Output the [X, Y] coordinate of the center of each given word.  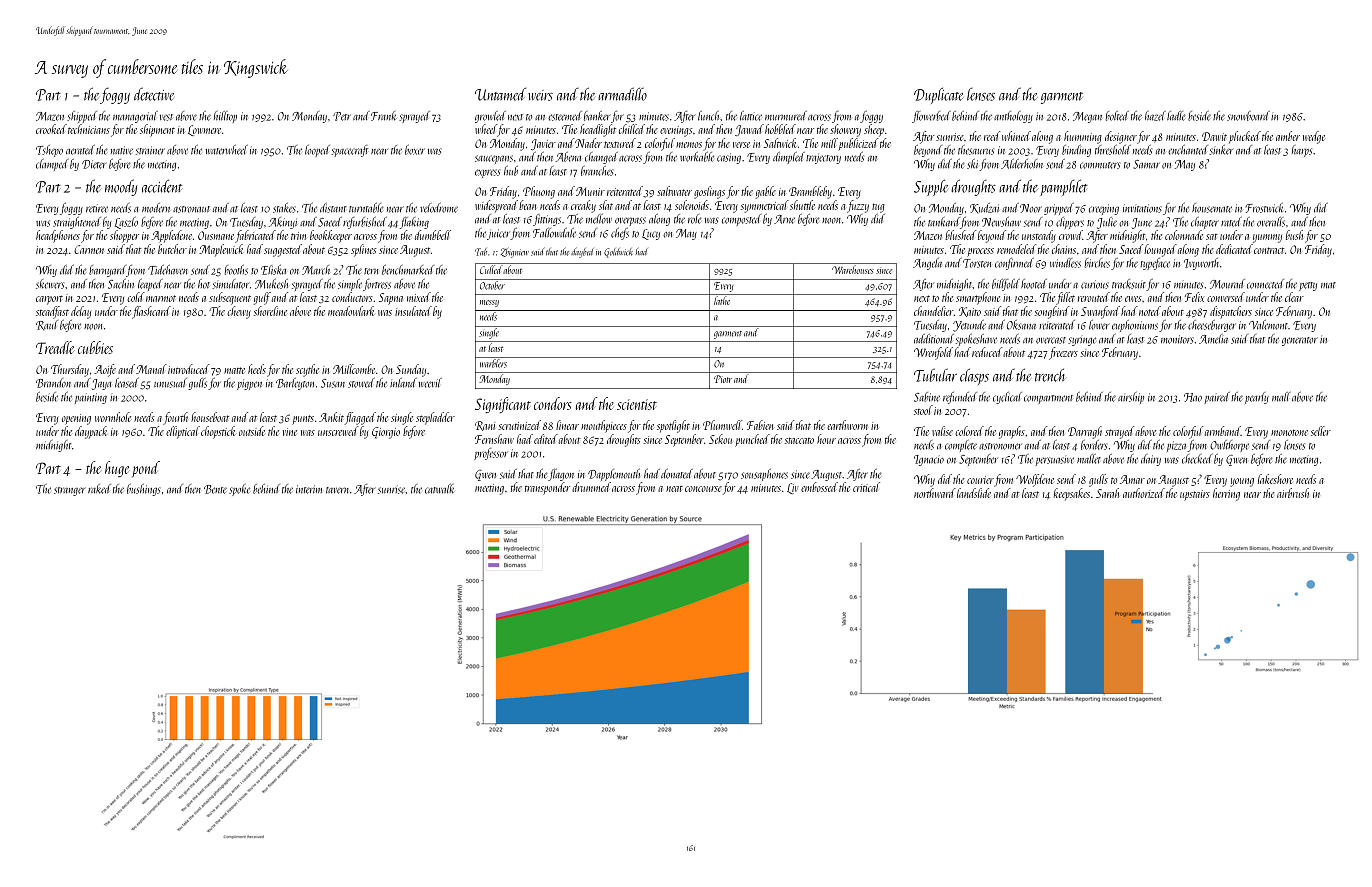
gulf [262, 298]
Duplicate [938, 95]
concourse [703, 489]
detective [154, 94]
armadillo [622, 94]
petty [1308, 286]
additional [934, 339]
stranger [70, 491]
